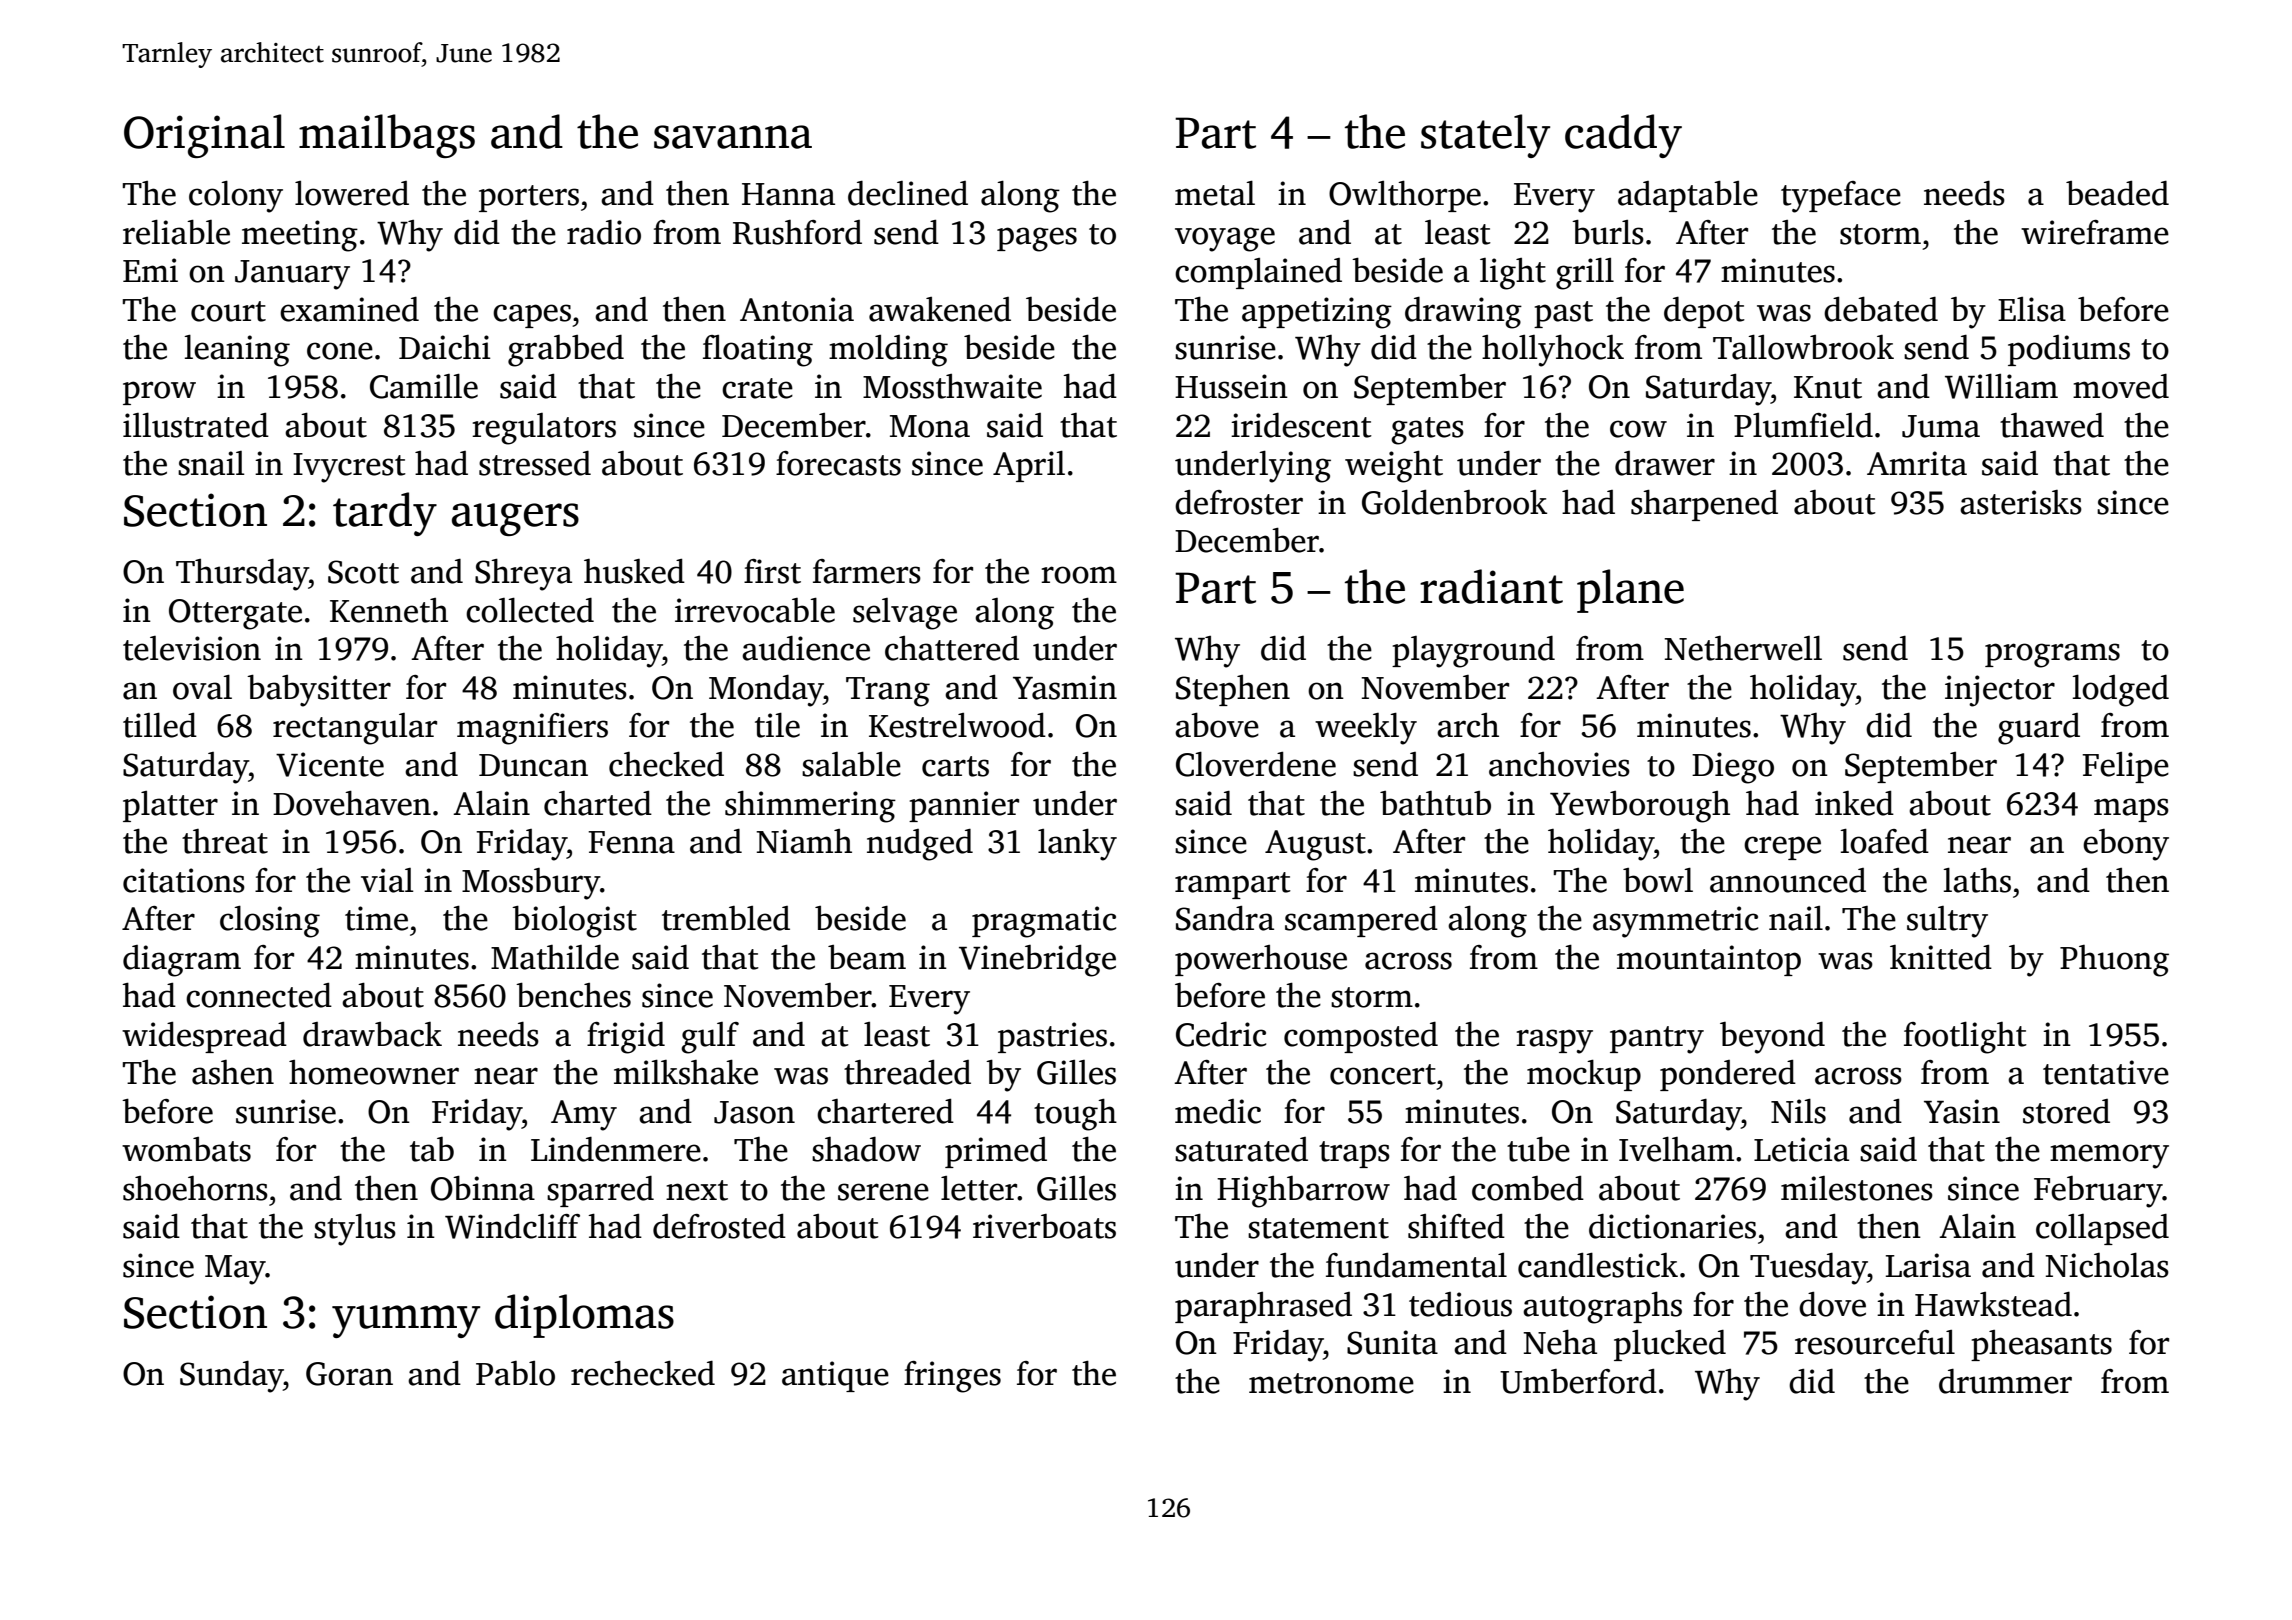  What do you see at coordinates (733, 137) in the screenshot?
I see `savanna` at bounding box center [733, 137].
